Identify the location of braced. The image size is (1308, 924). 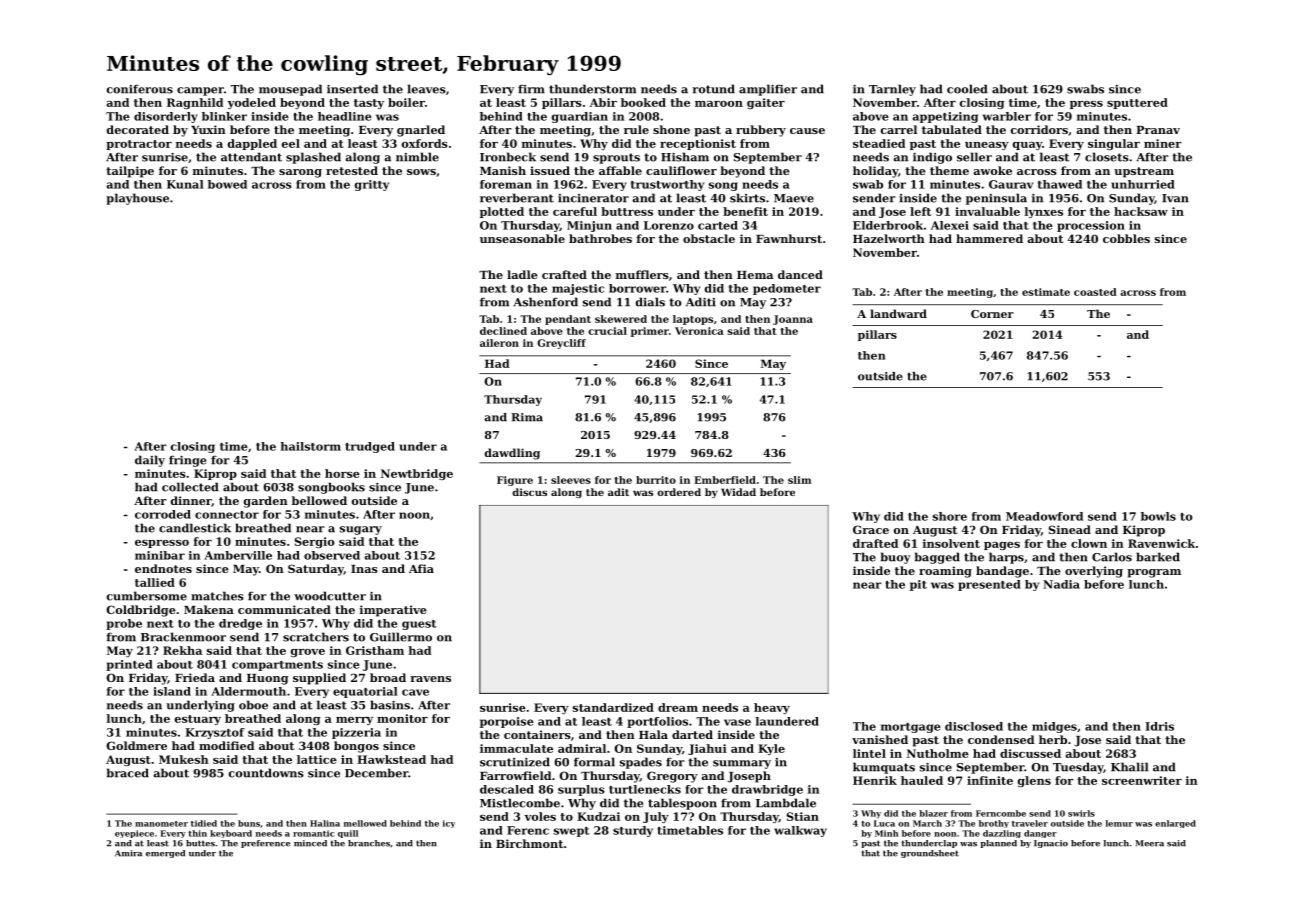
(128, 773).
